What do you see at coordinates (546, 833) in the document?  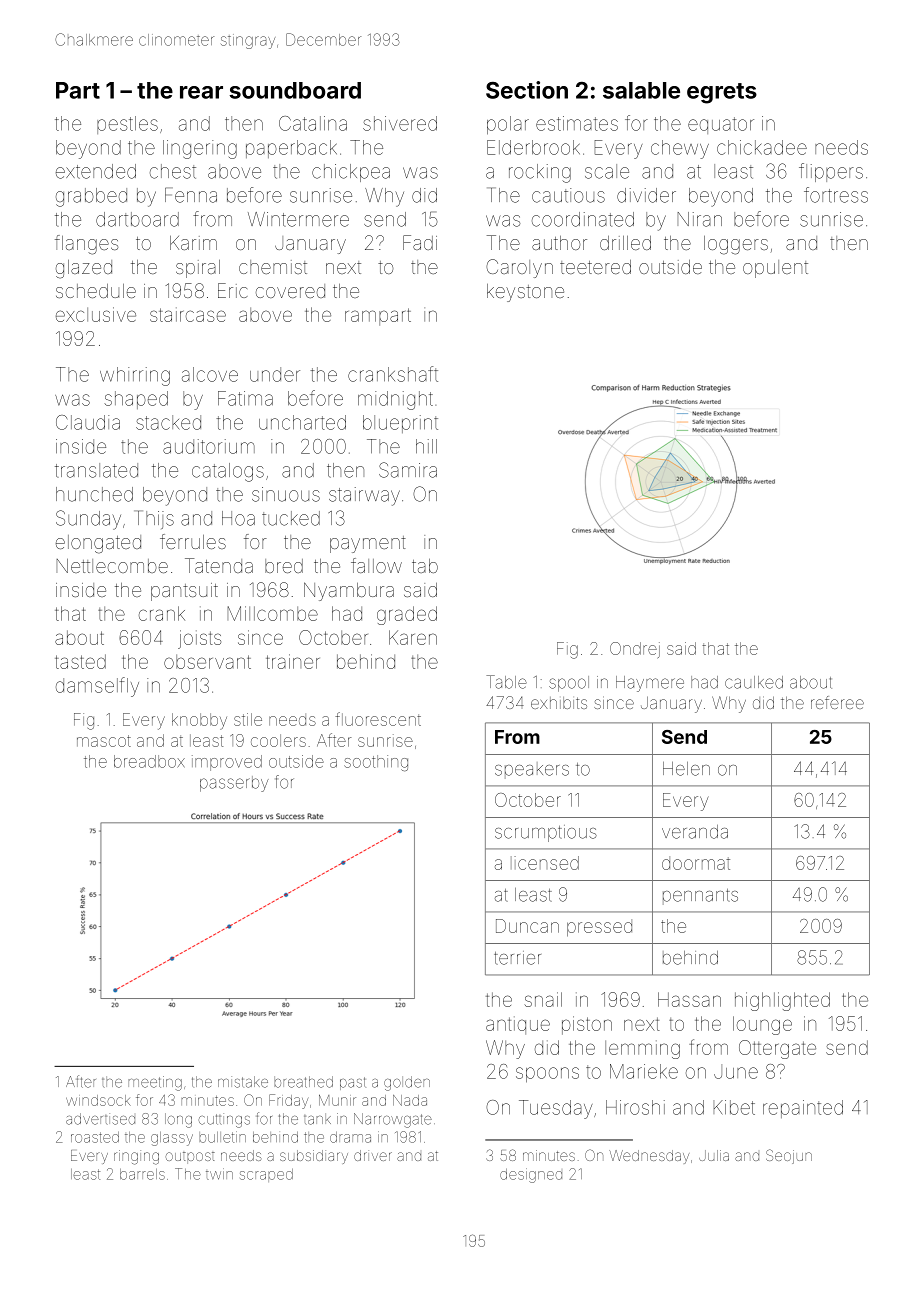 I see `scrumptious` at bounding box center [546, 833].
